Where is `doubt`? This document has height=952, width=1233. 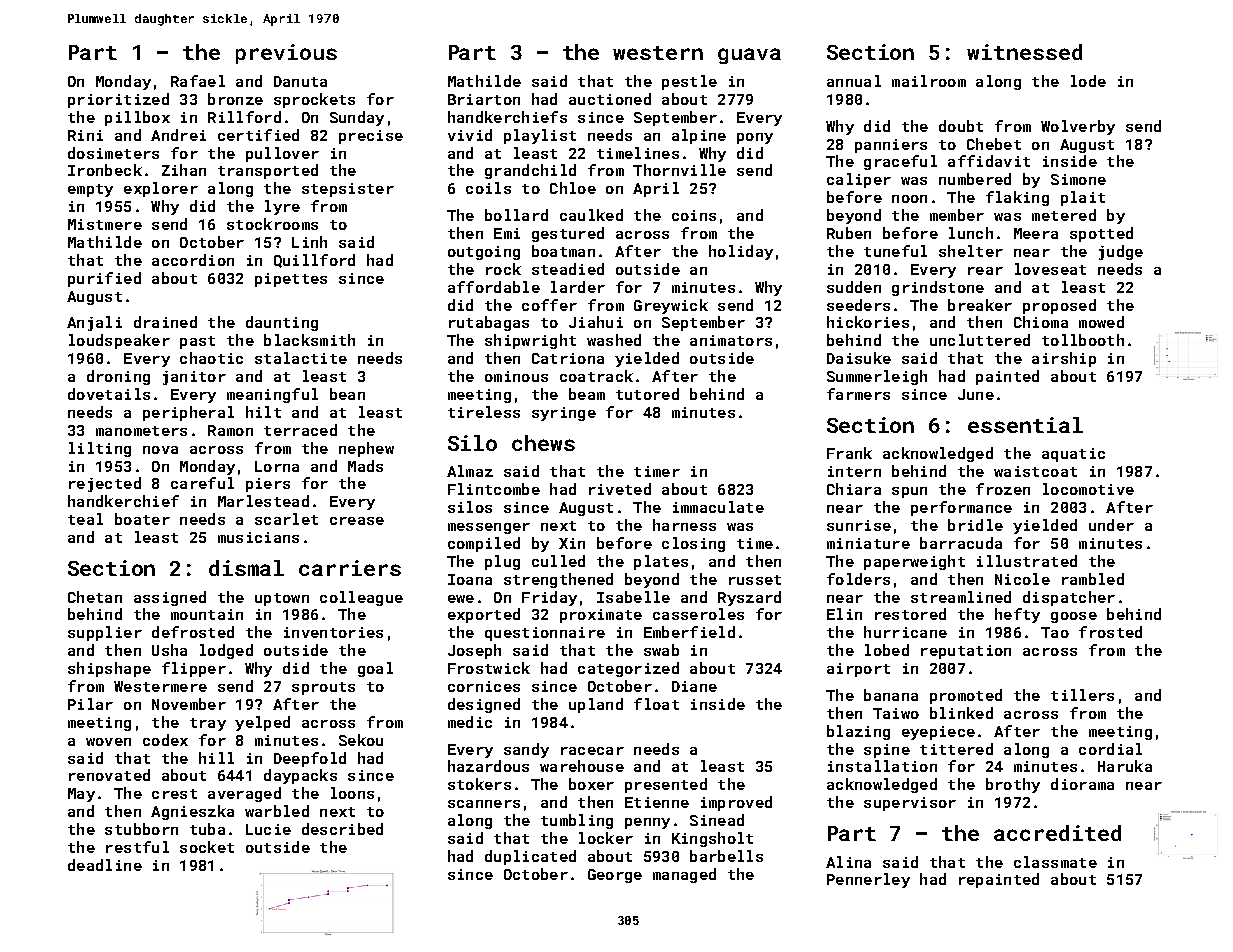
doubt is located at coordinates (961, 126).
